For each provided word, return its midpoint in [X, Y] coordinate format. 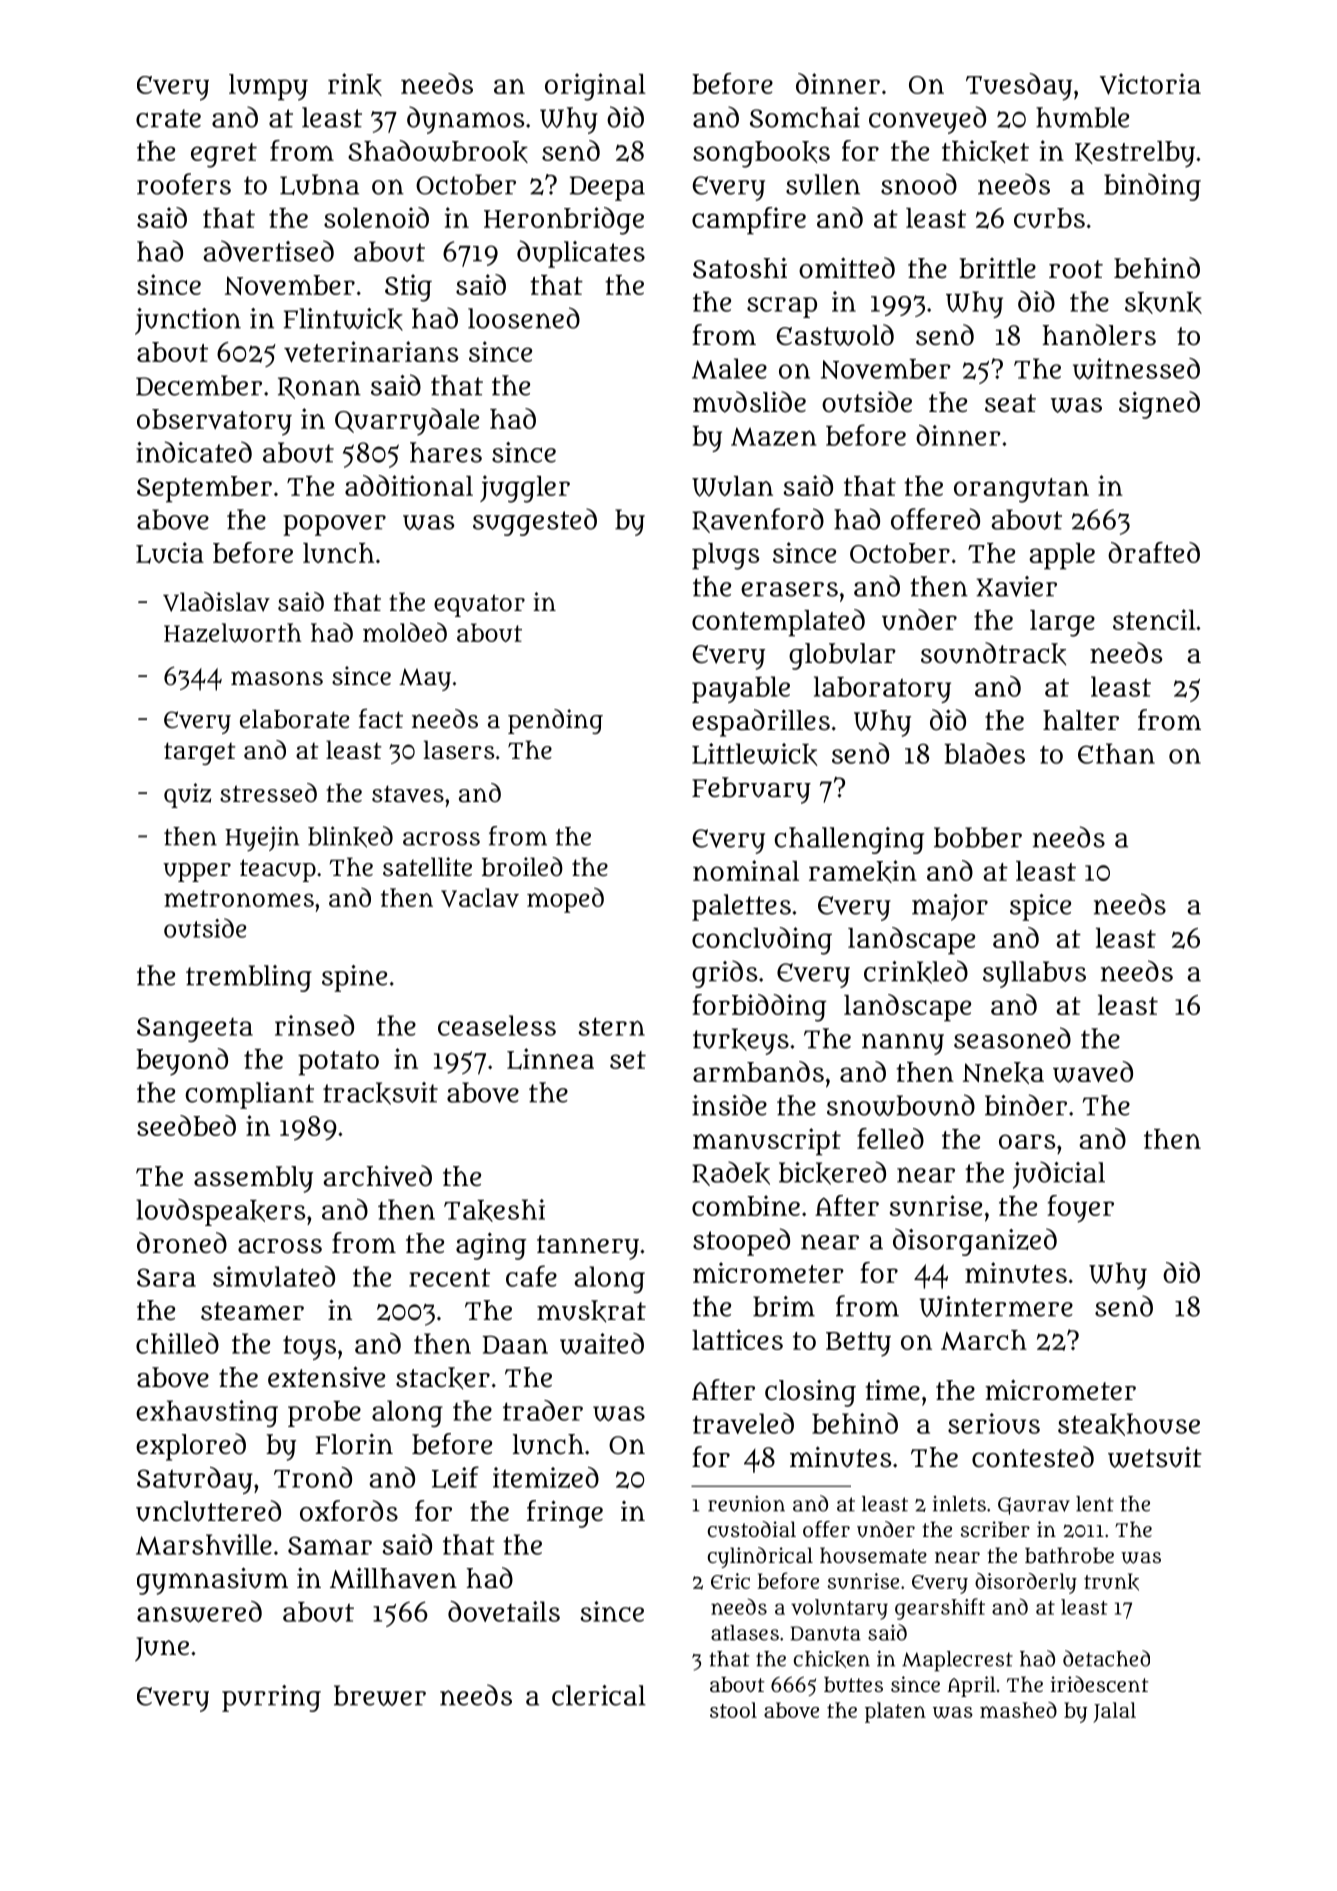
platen [895, 1712]
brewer [380, 1695]
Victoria [1150, 84]
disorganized [975, 1242]
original [595, 87]
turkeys [741, 1041]
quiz [187, 795]
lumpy [268, 87]
